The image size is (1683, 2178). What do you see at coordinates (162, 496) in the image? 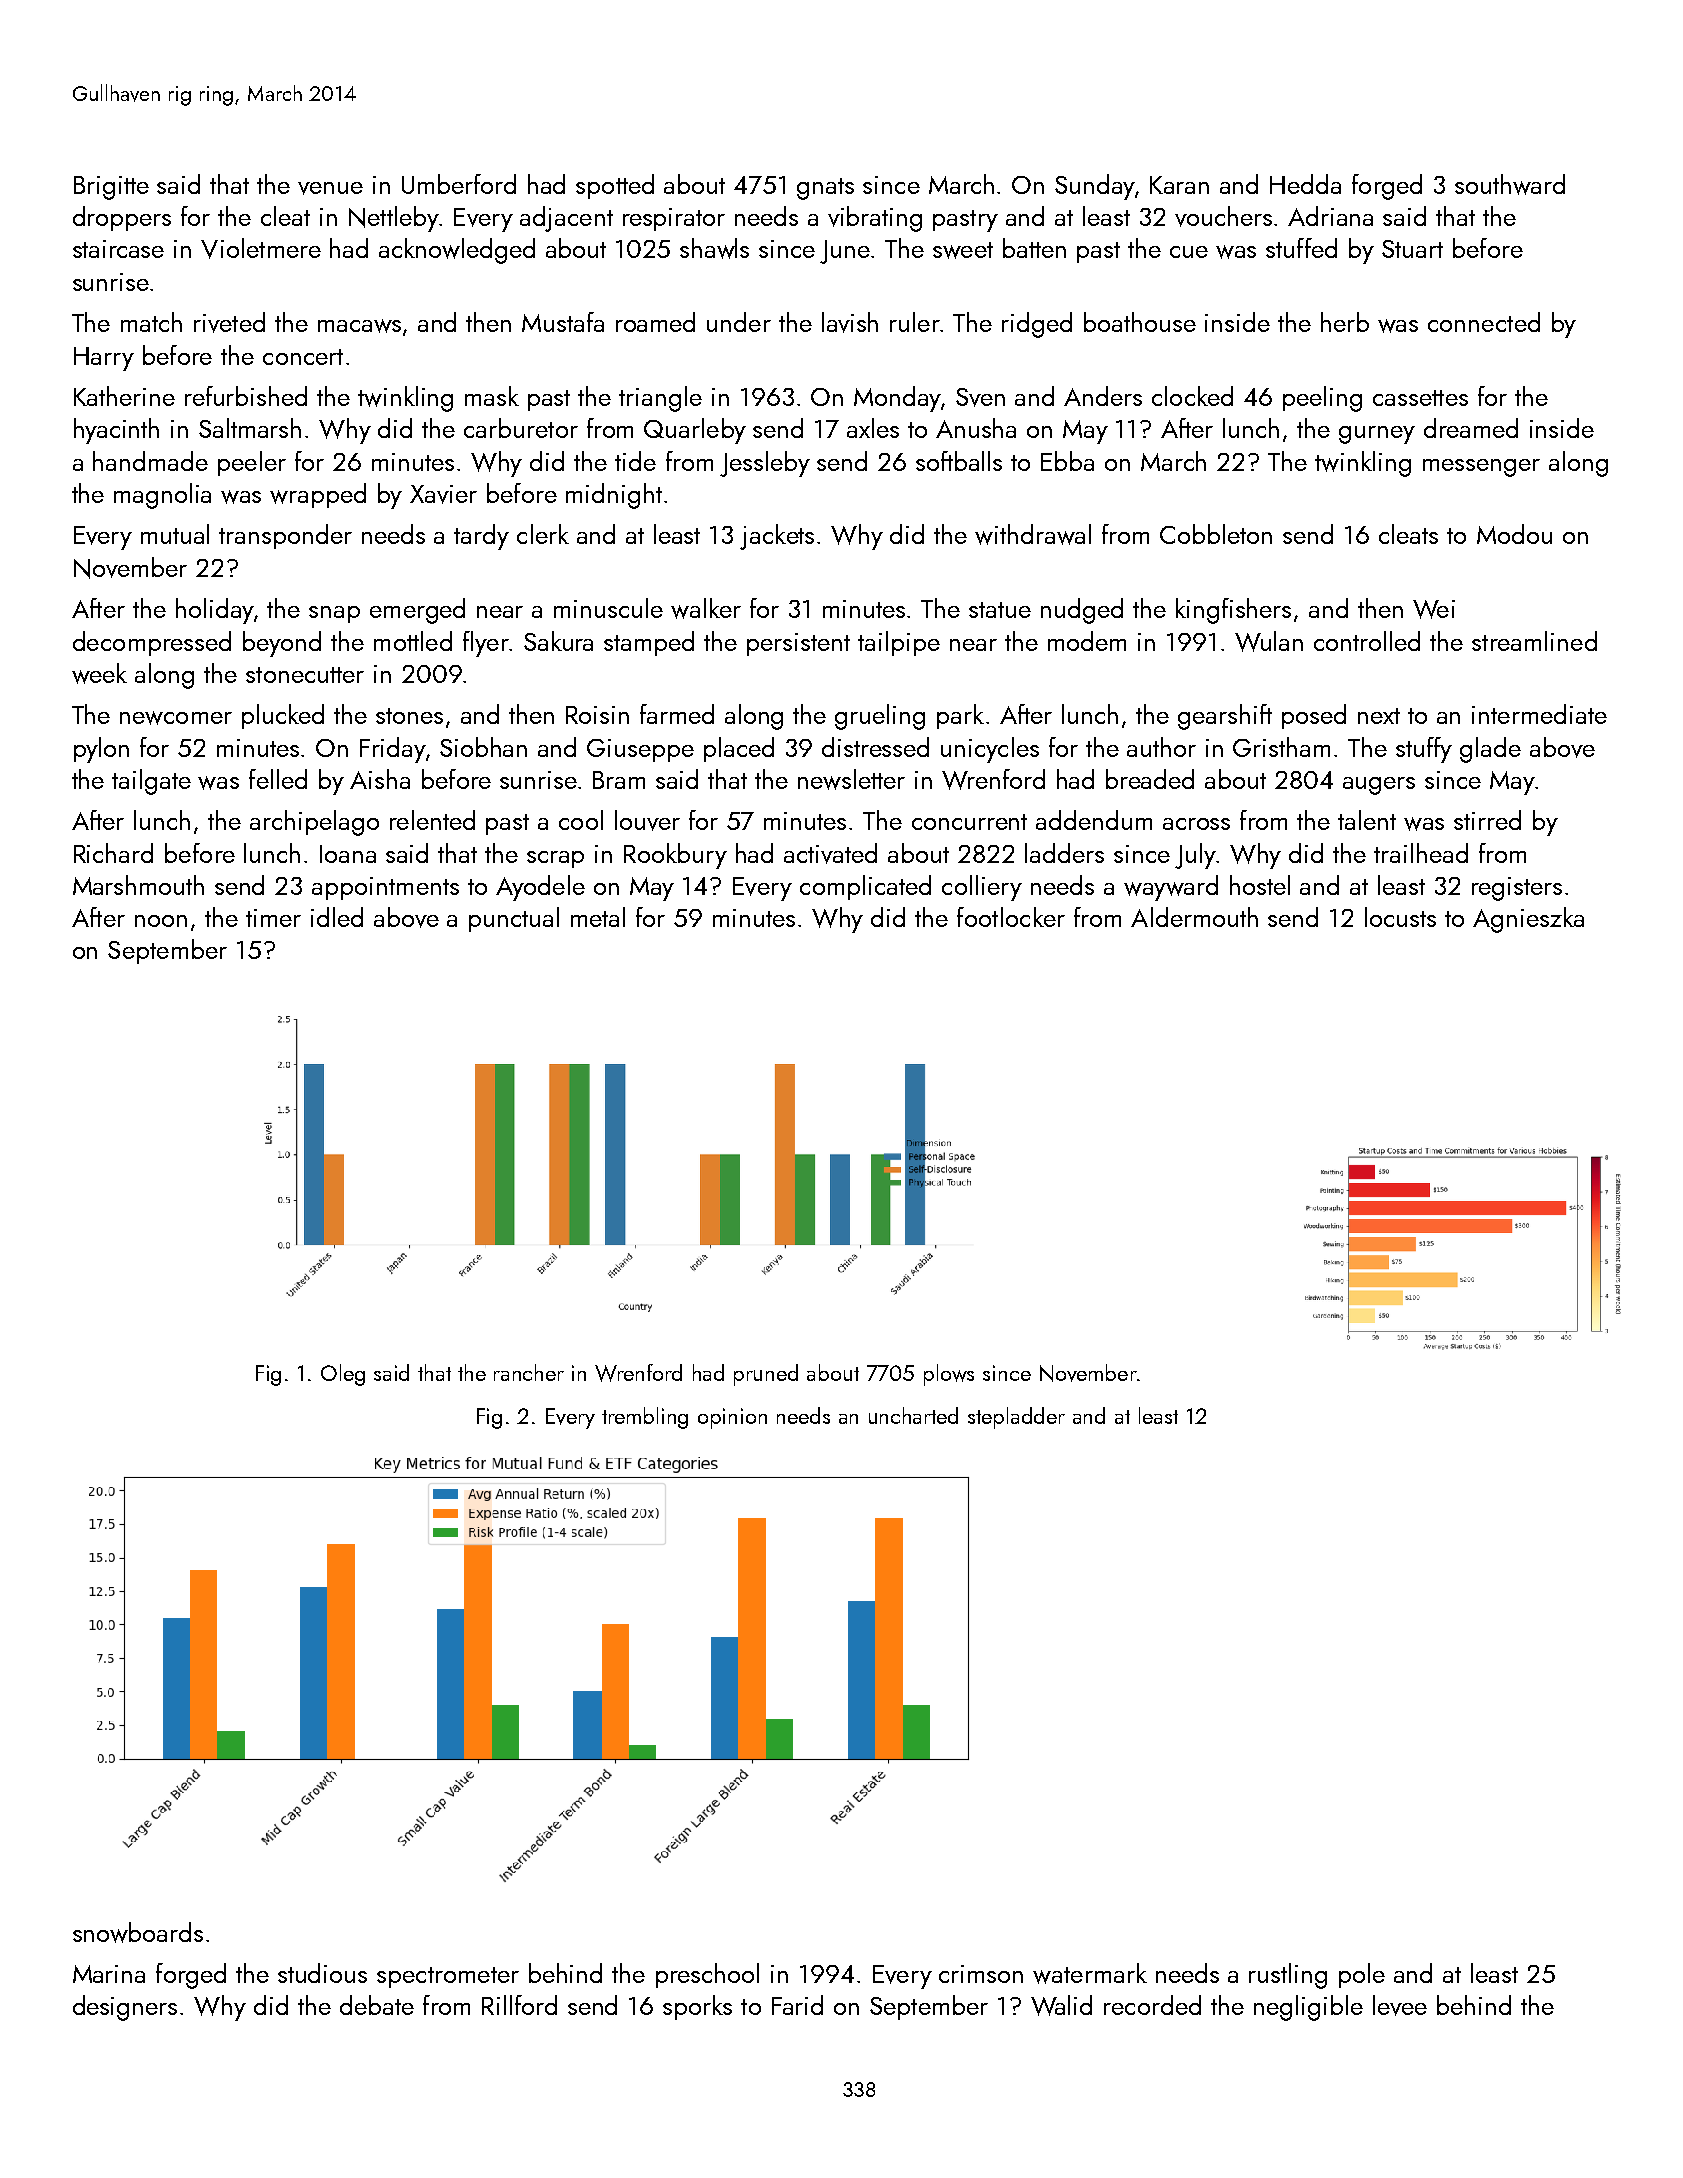
I see `magnolia` at bounding box center [162, 496].
